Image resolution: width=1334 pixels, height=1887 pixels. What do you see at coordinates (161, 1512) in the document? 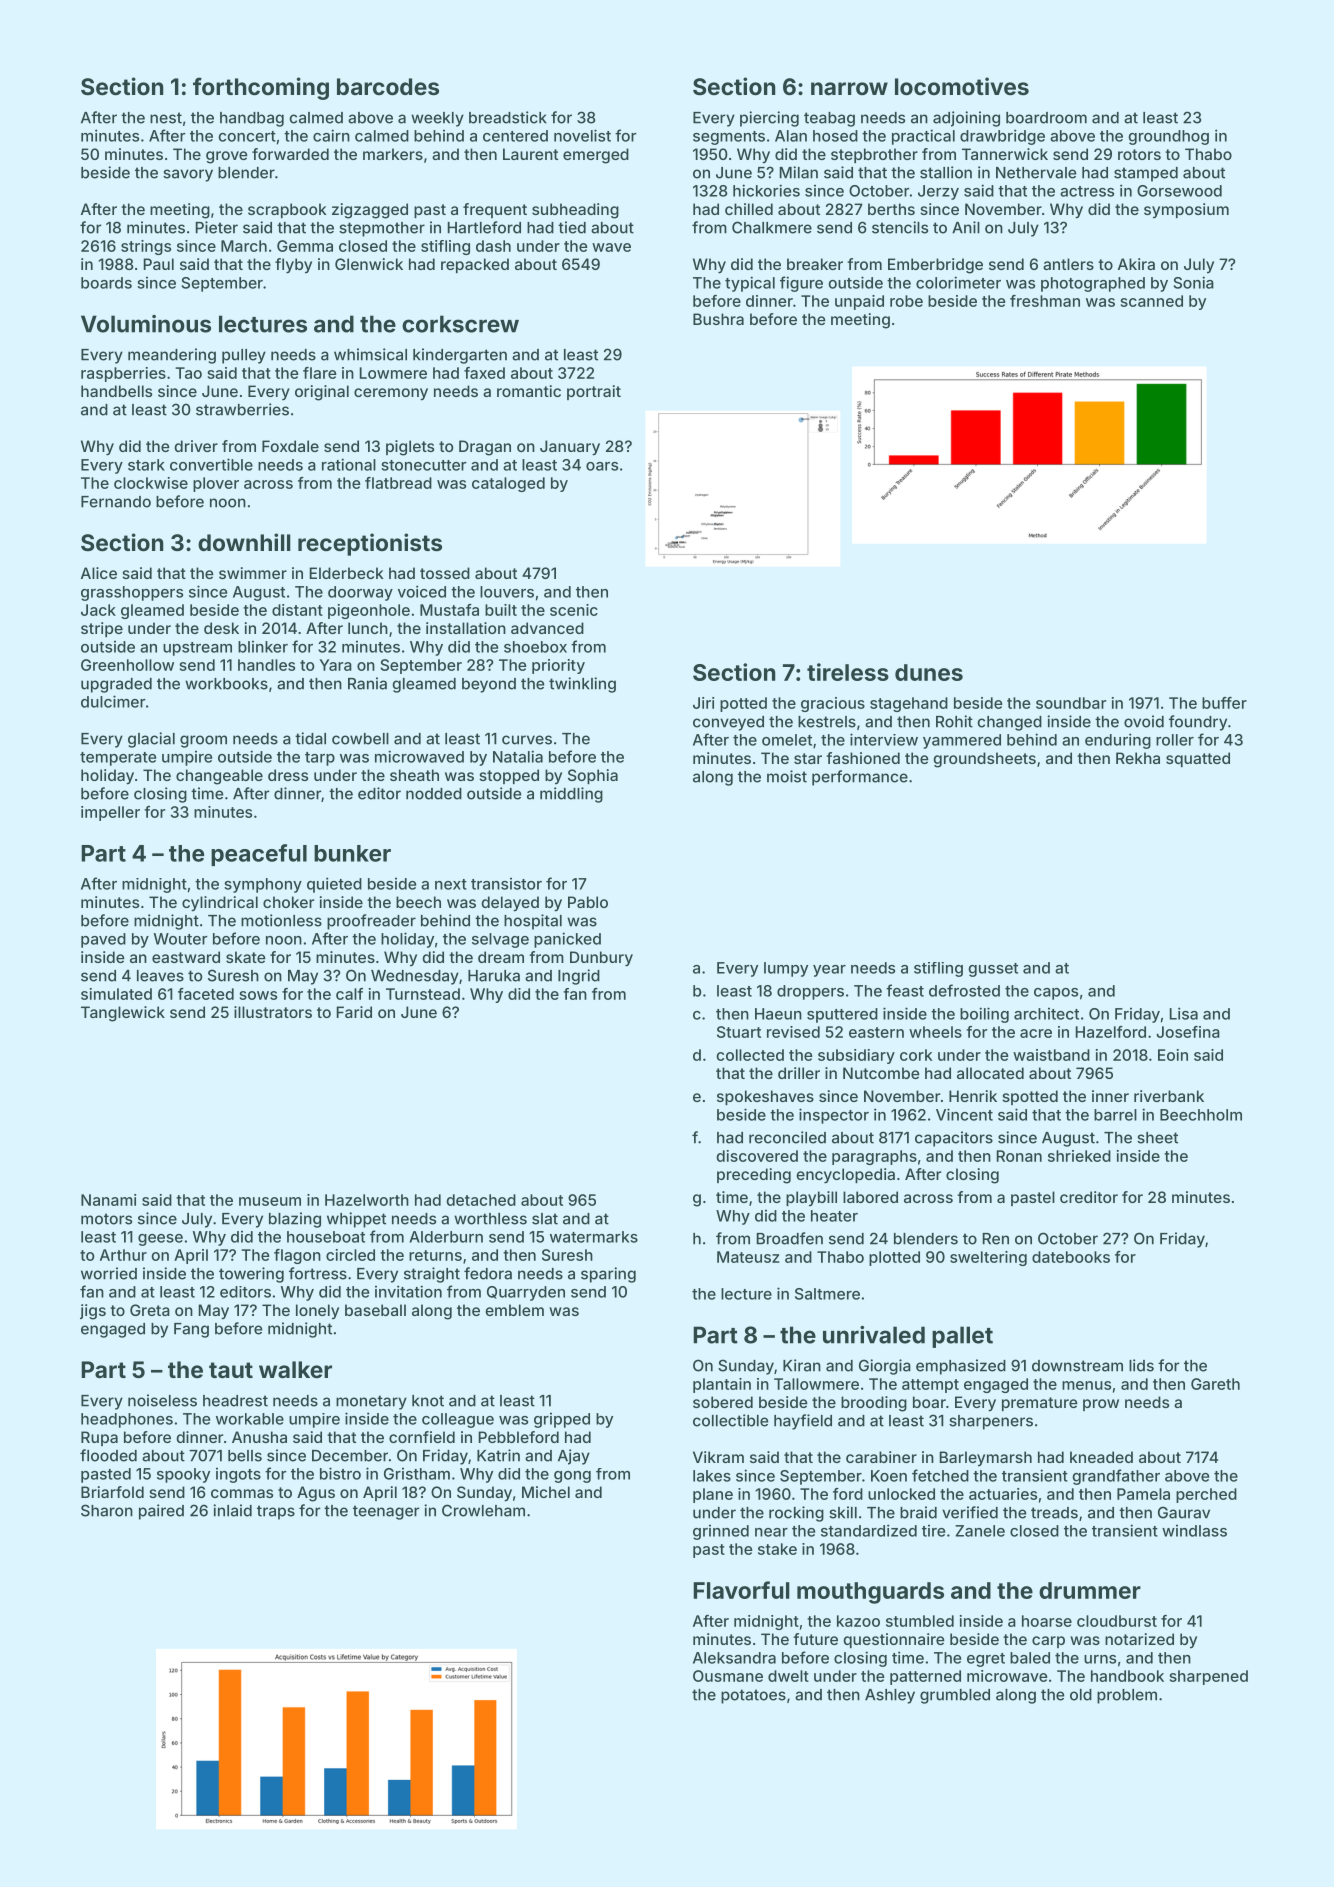
I see `paired` at bounding box center [161, 1512].
